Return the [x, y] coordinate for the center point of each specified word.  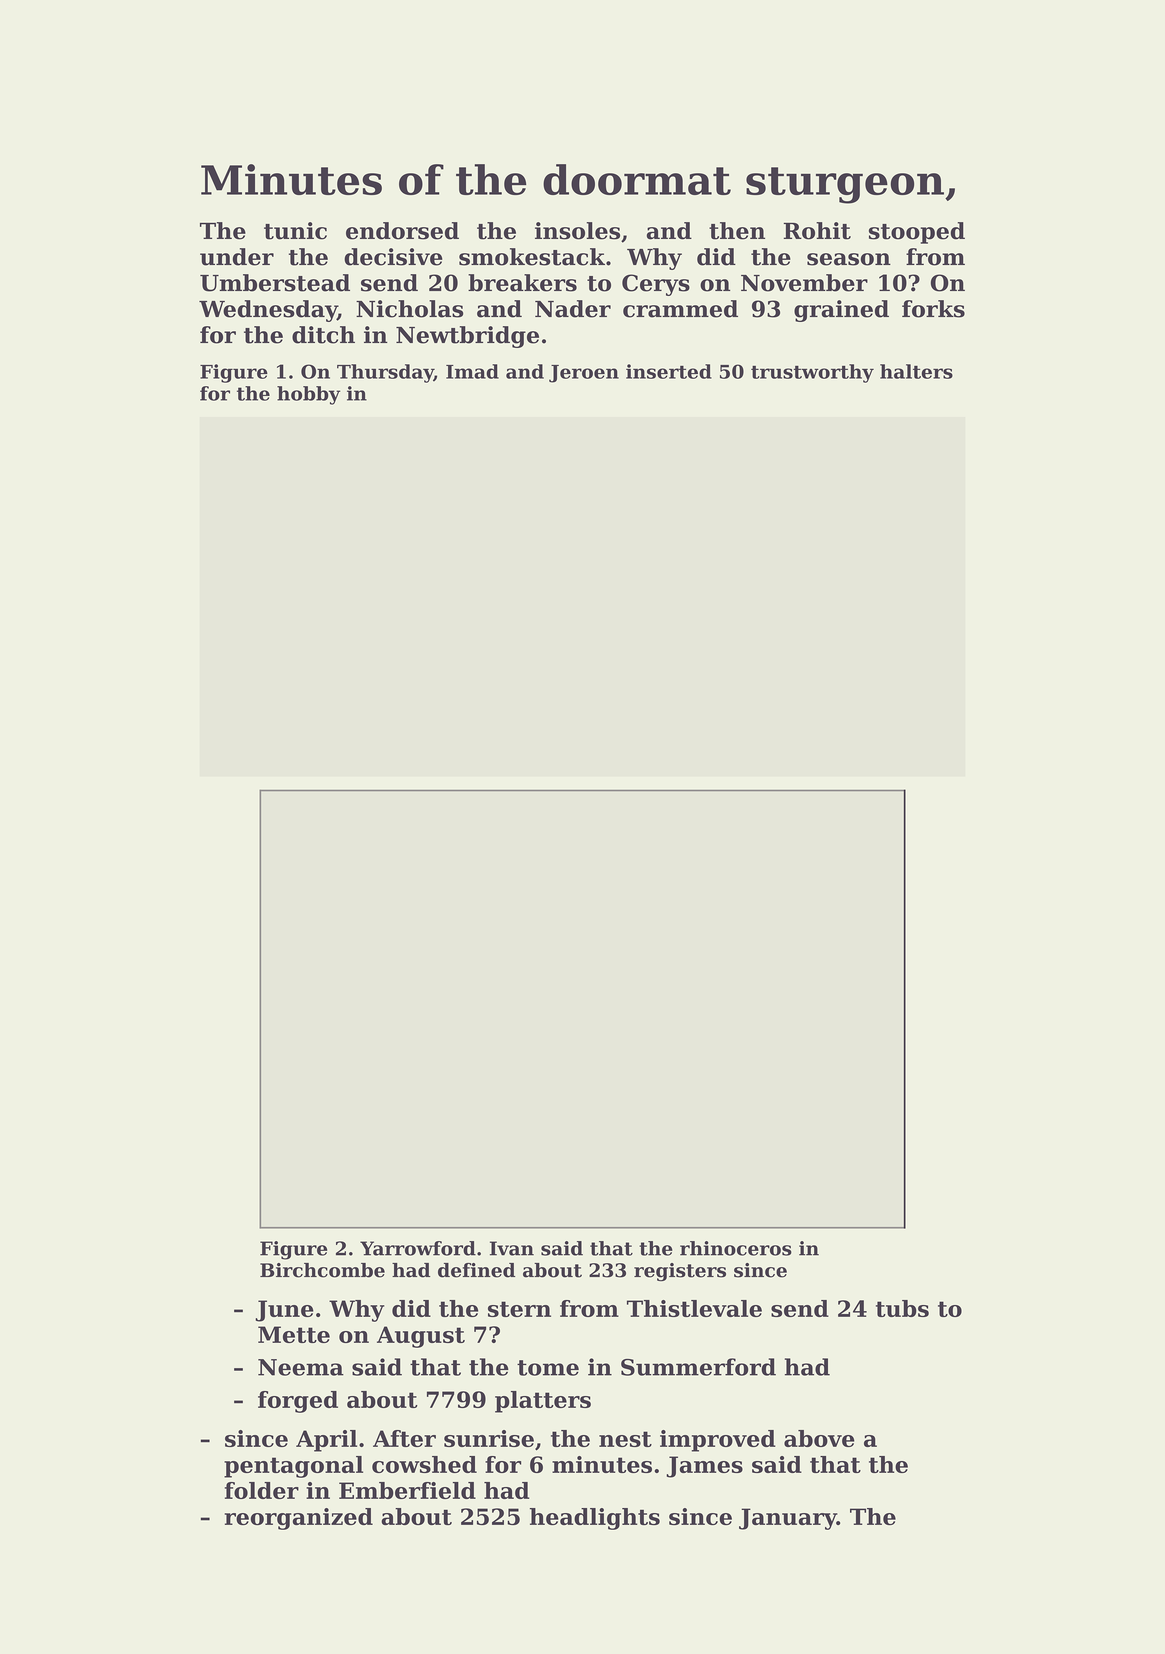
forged [298, 1402]
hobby [308, 395]
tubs [902, 1308]
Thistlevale [694, 1308]
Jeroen [584, 374]
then [737, 231]
